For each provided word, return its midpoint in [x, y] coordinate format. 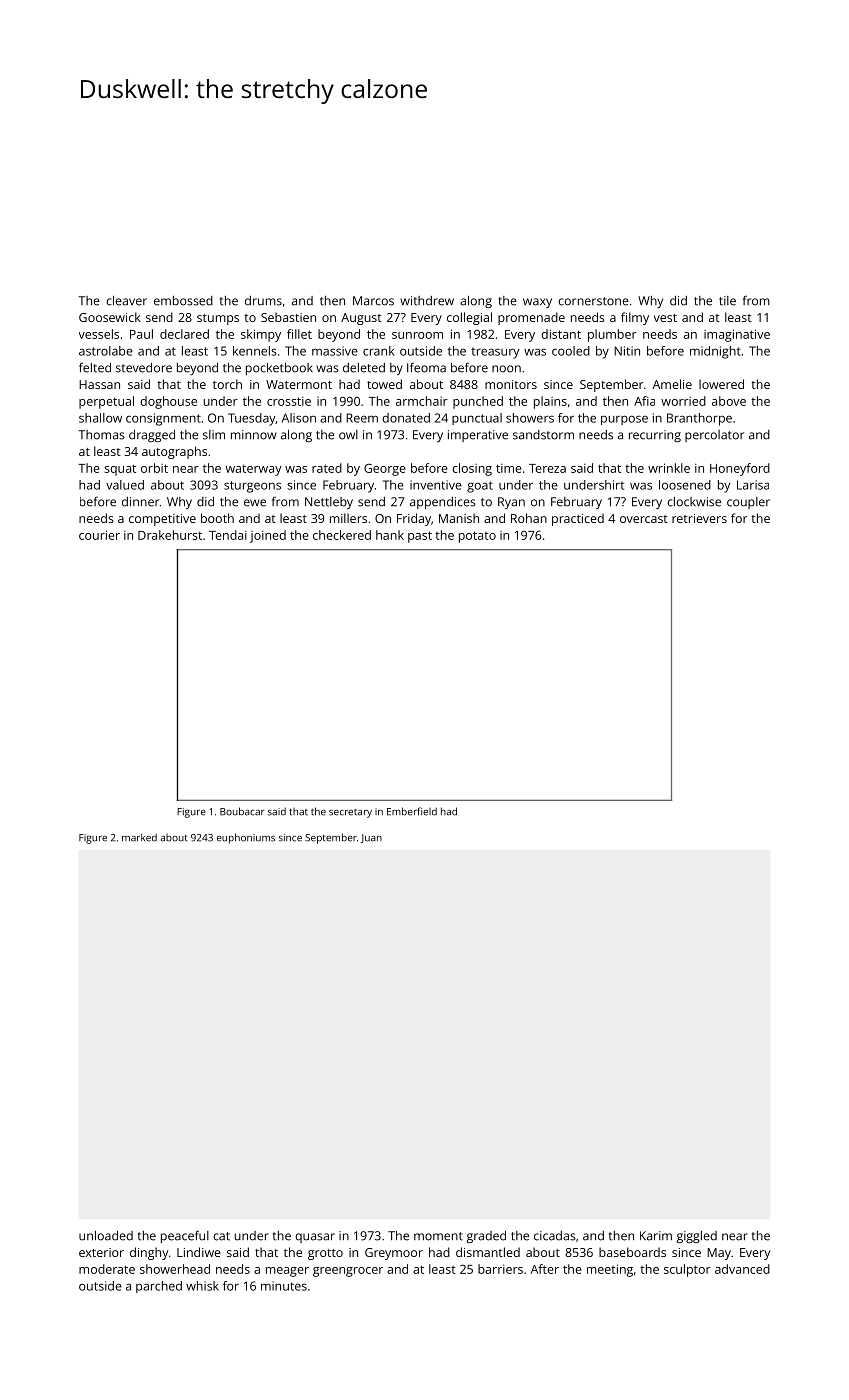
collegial [469, 318]
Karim [656, 1236]
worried [683, 401]
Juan [371, 838]
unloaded [106, 1236]
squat [120, 470]
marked [139, 837]
